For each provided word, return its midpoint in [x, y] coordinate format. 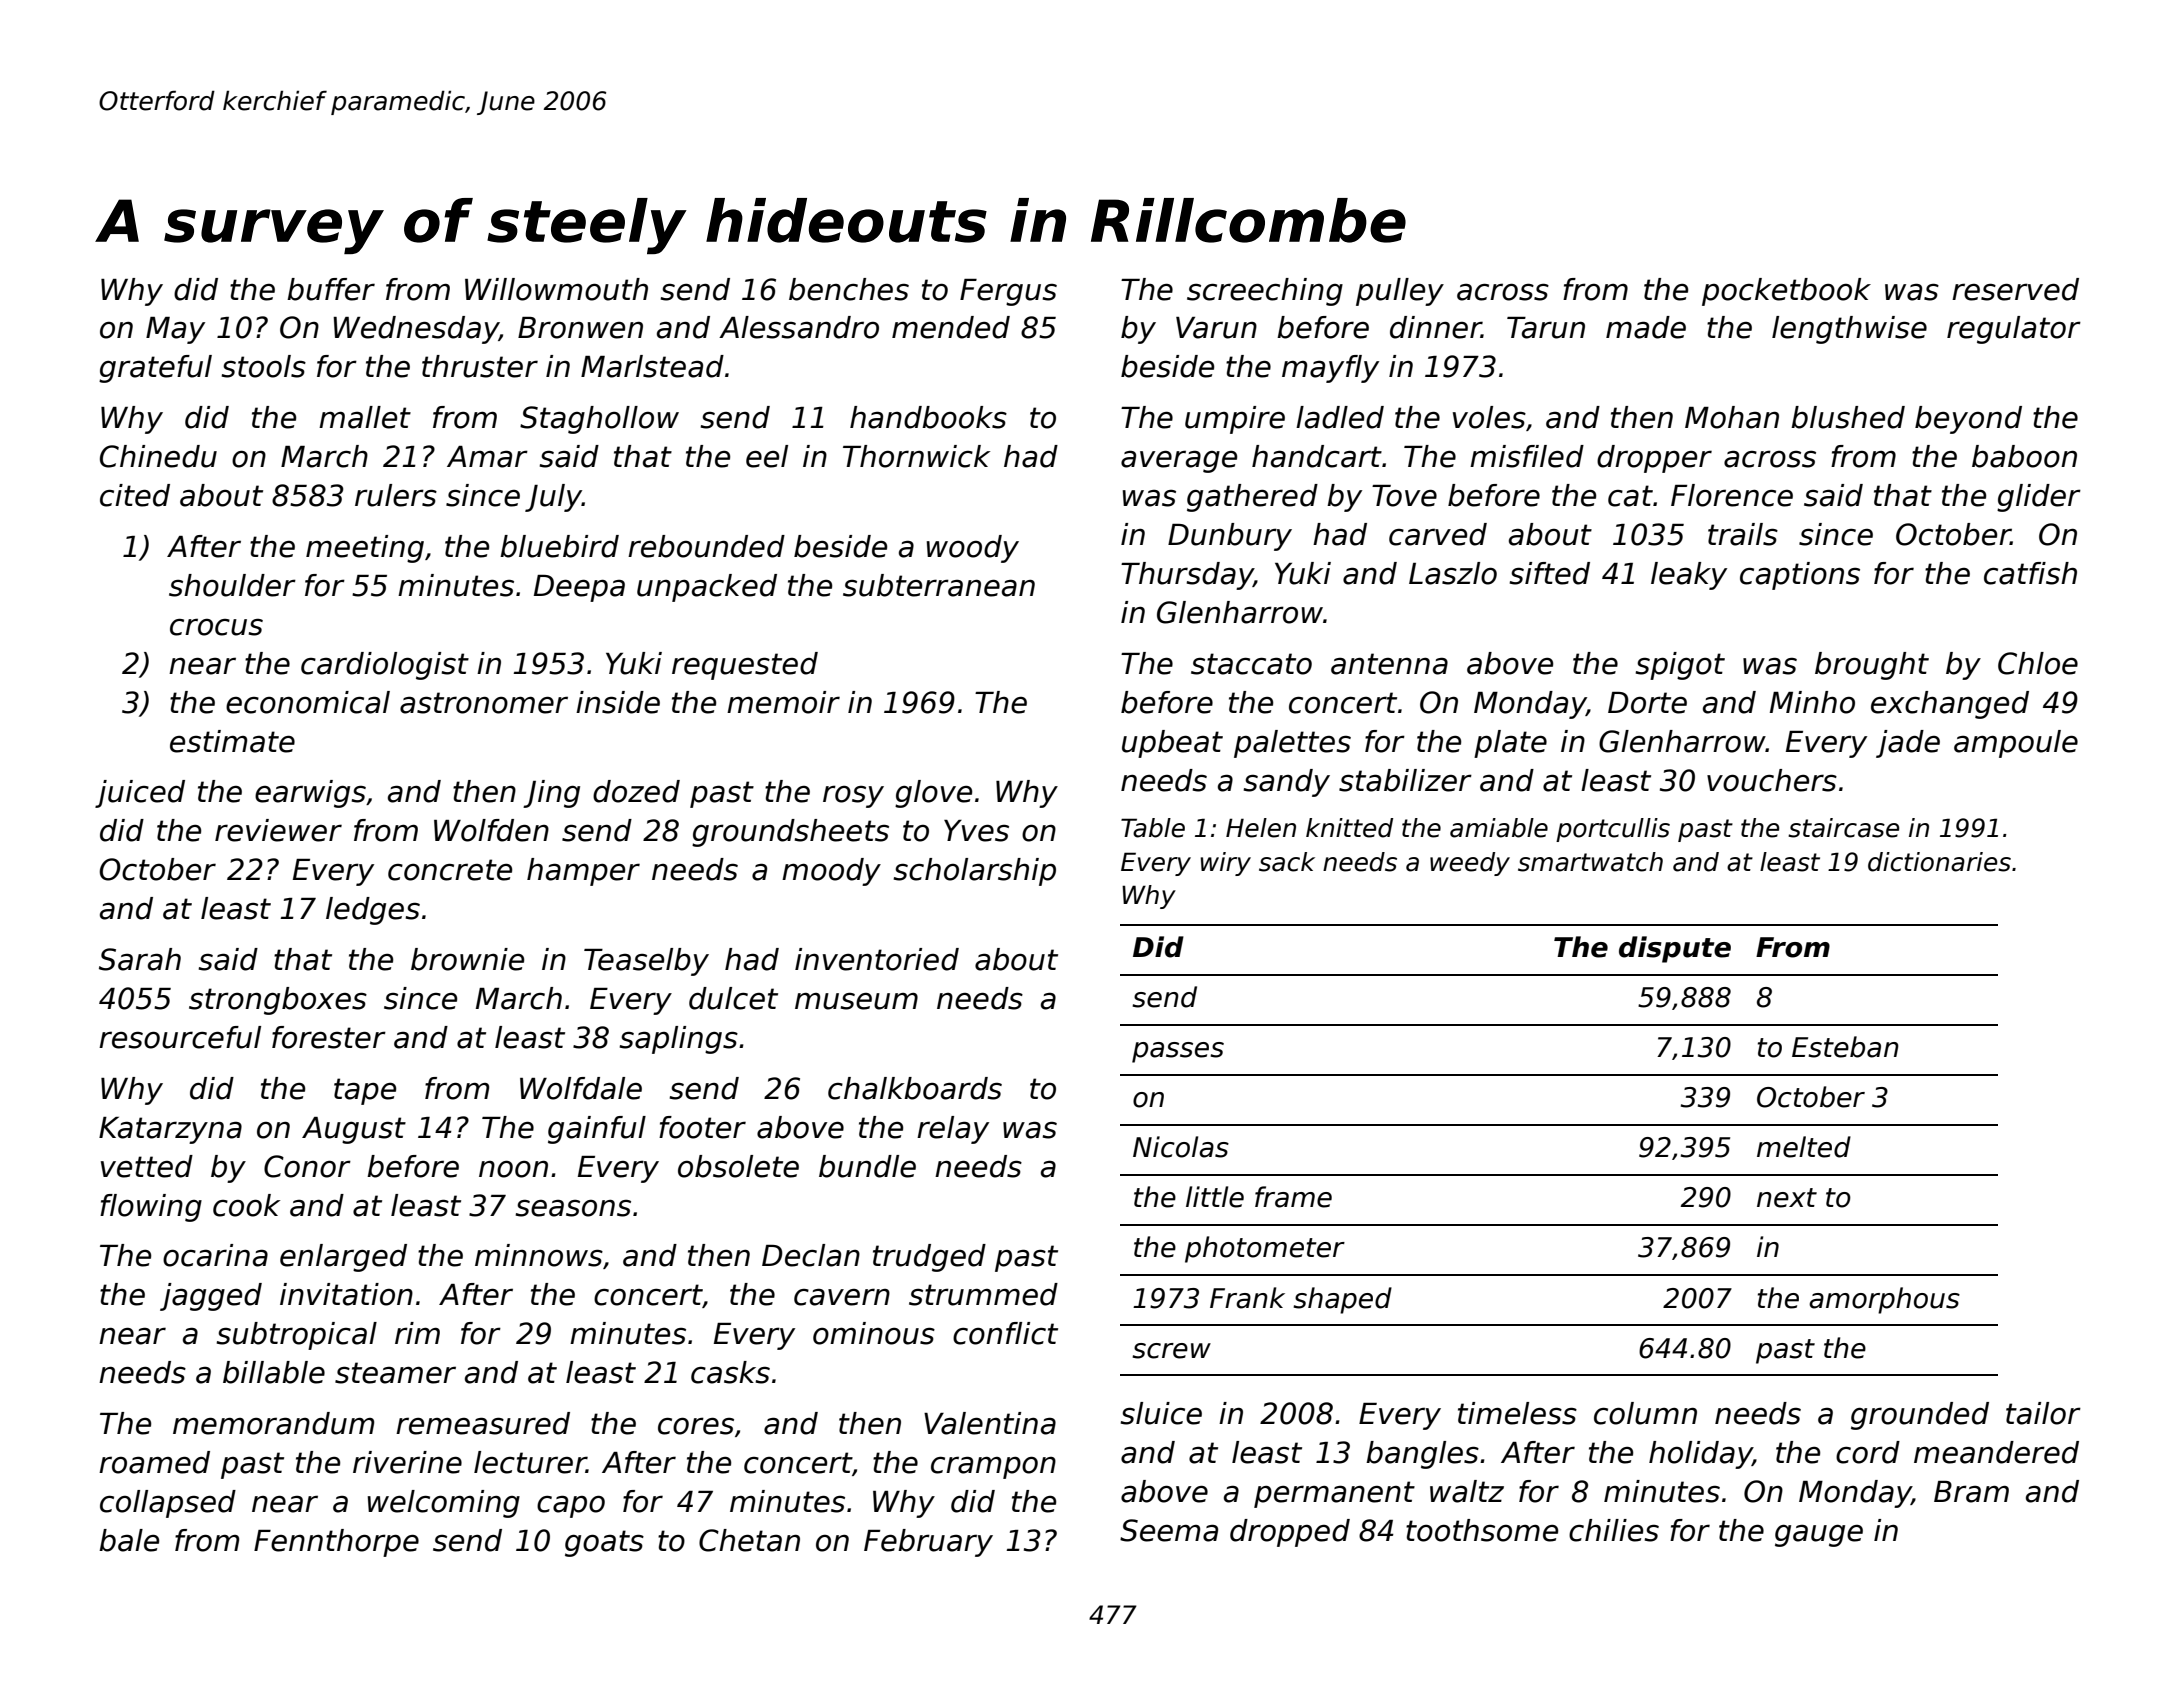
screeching [1265, 292]
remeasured [483, 1423]
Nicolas [1181, 1147]
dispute [1675, 949]
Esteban [1845, 1047]
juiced [140, 794]
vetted [147, 1166]
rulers [396, 495]
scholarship [975, 872]
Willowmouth [556, 289]
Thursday [1187, 576]
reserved [2015, 289]
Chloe [2038, 663]
